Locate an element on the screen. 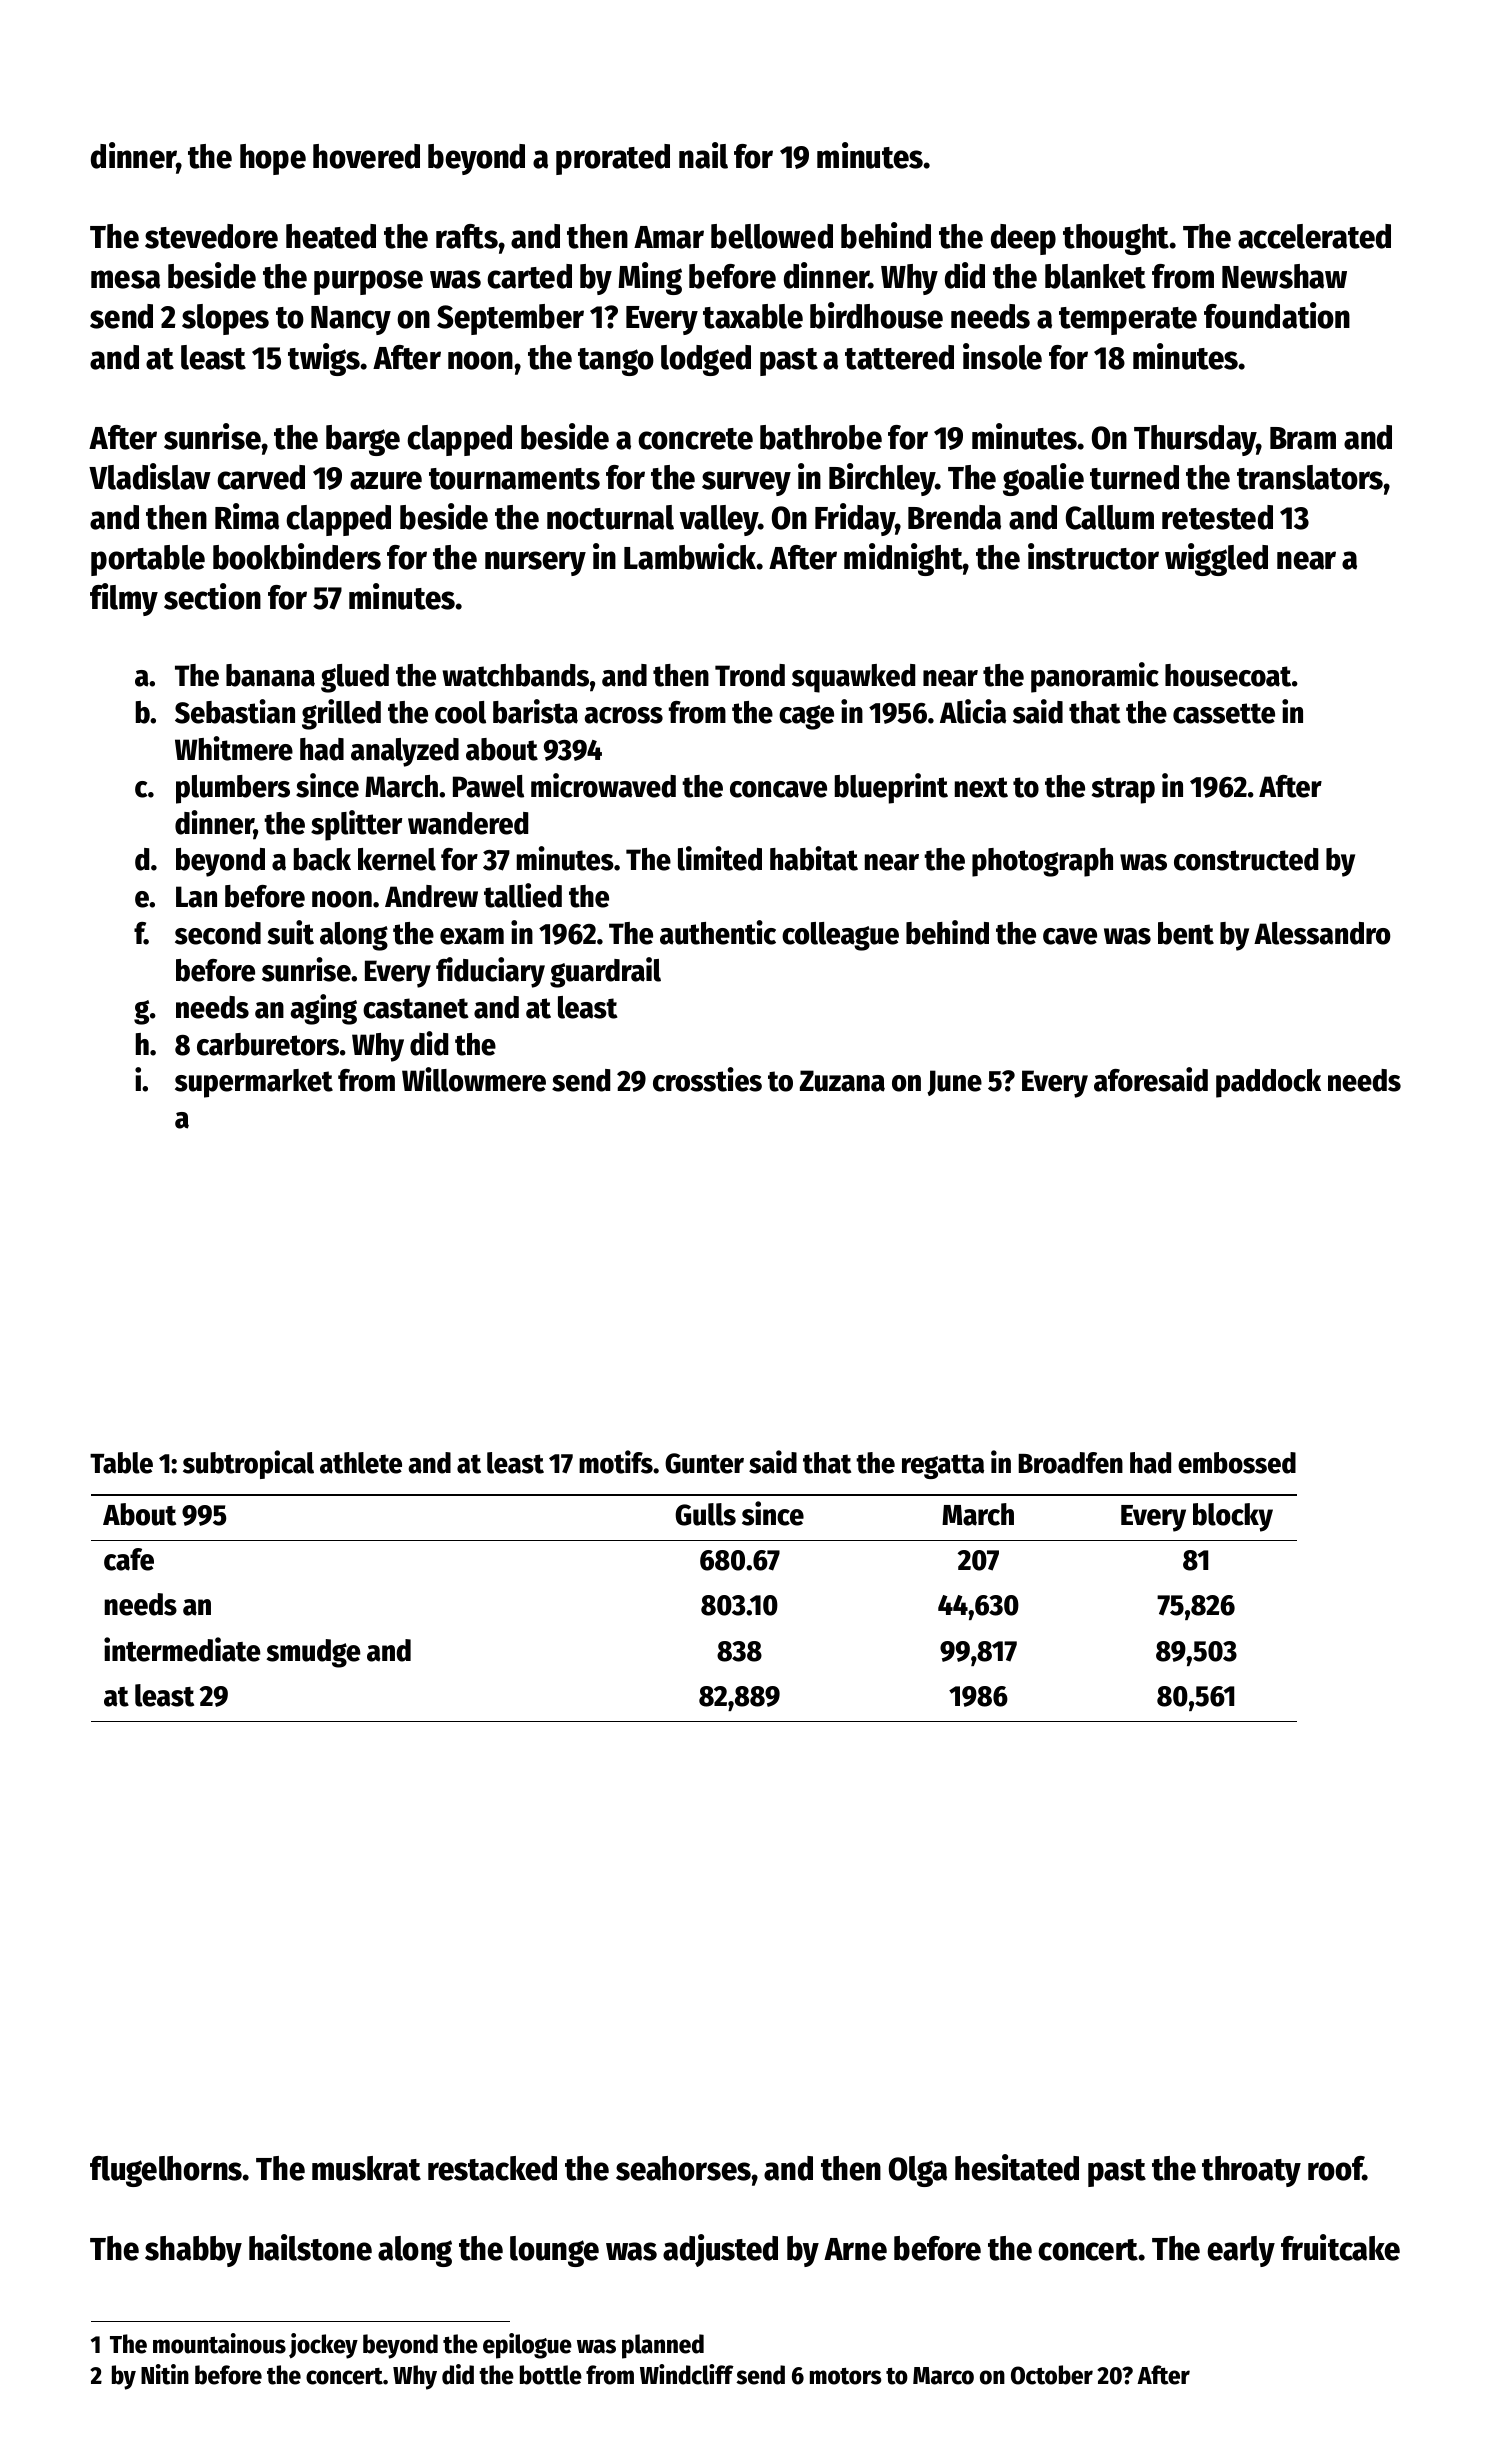 The width and height of the screenshot is (1496, 2464). blocky is located at coordinates (1233, 1517).
